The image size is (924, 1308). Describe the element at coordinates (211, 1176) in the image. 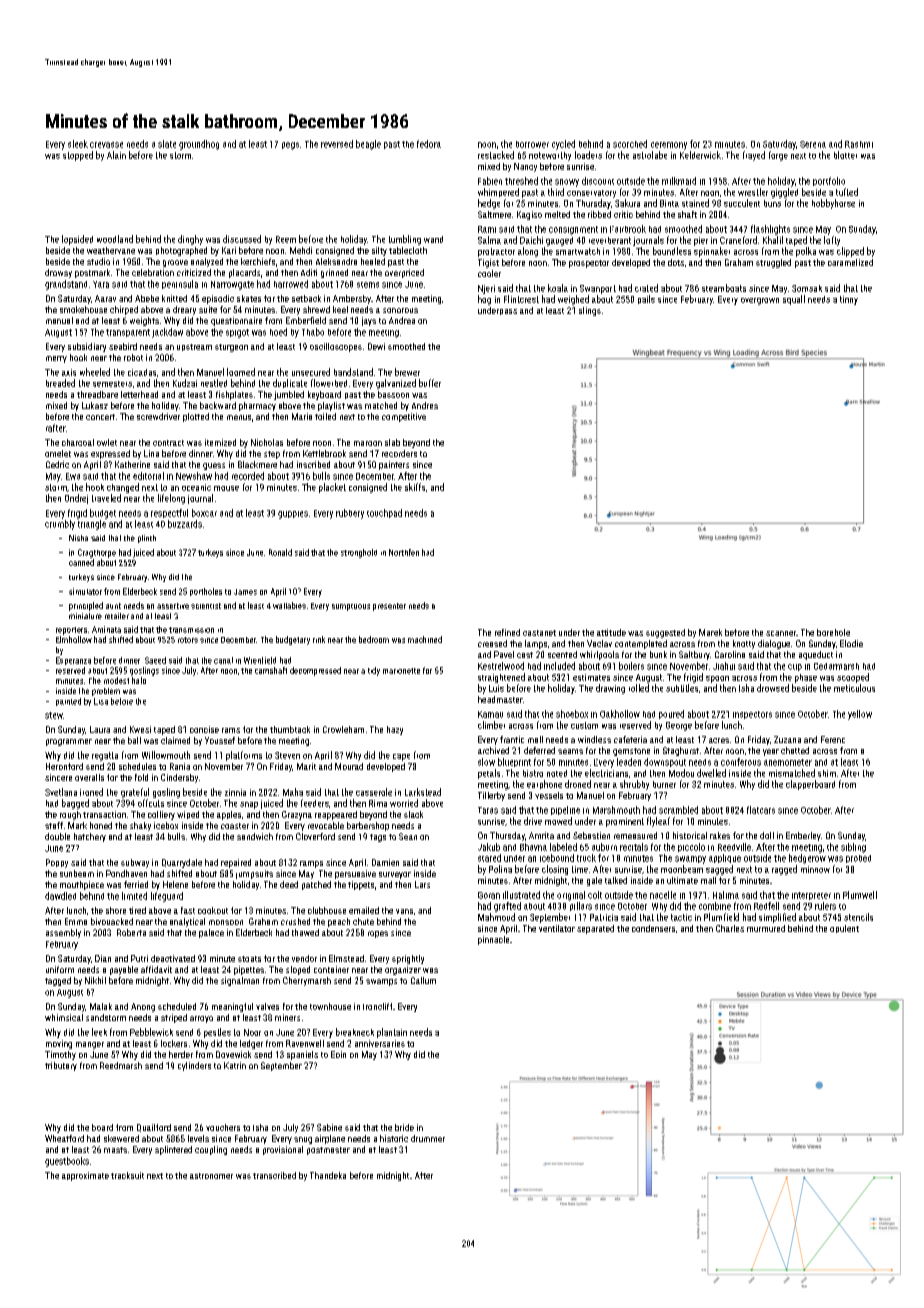

I see `astronomer` at that location.
